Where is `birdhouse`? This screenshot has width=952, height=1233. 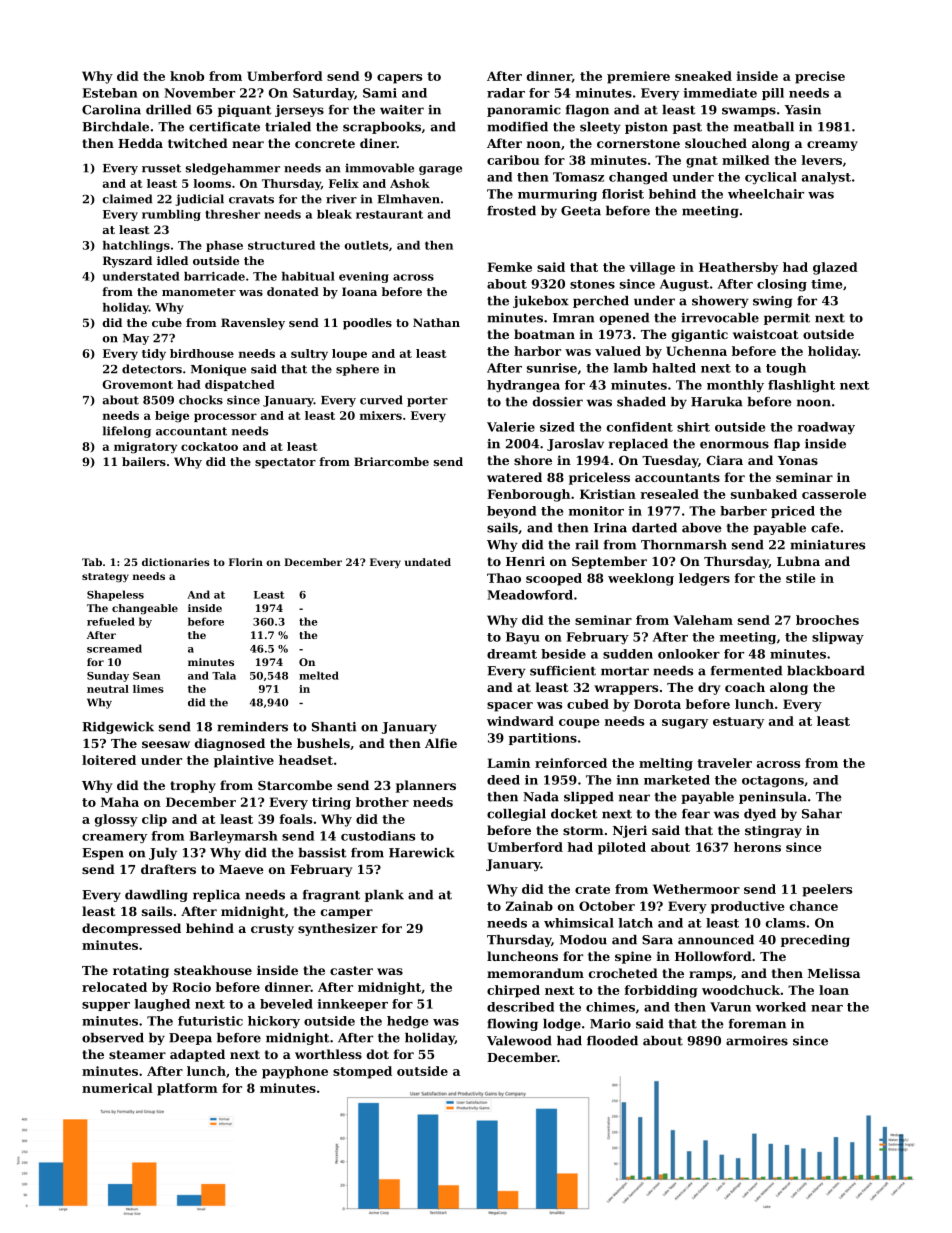
birdhouse is located at coordinates (202, 353).
